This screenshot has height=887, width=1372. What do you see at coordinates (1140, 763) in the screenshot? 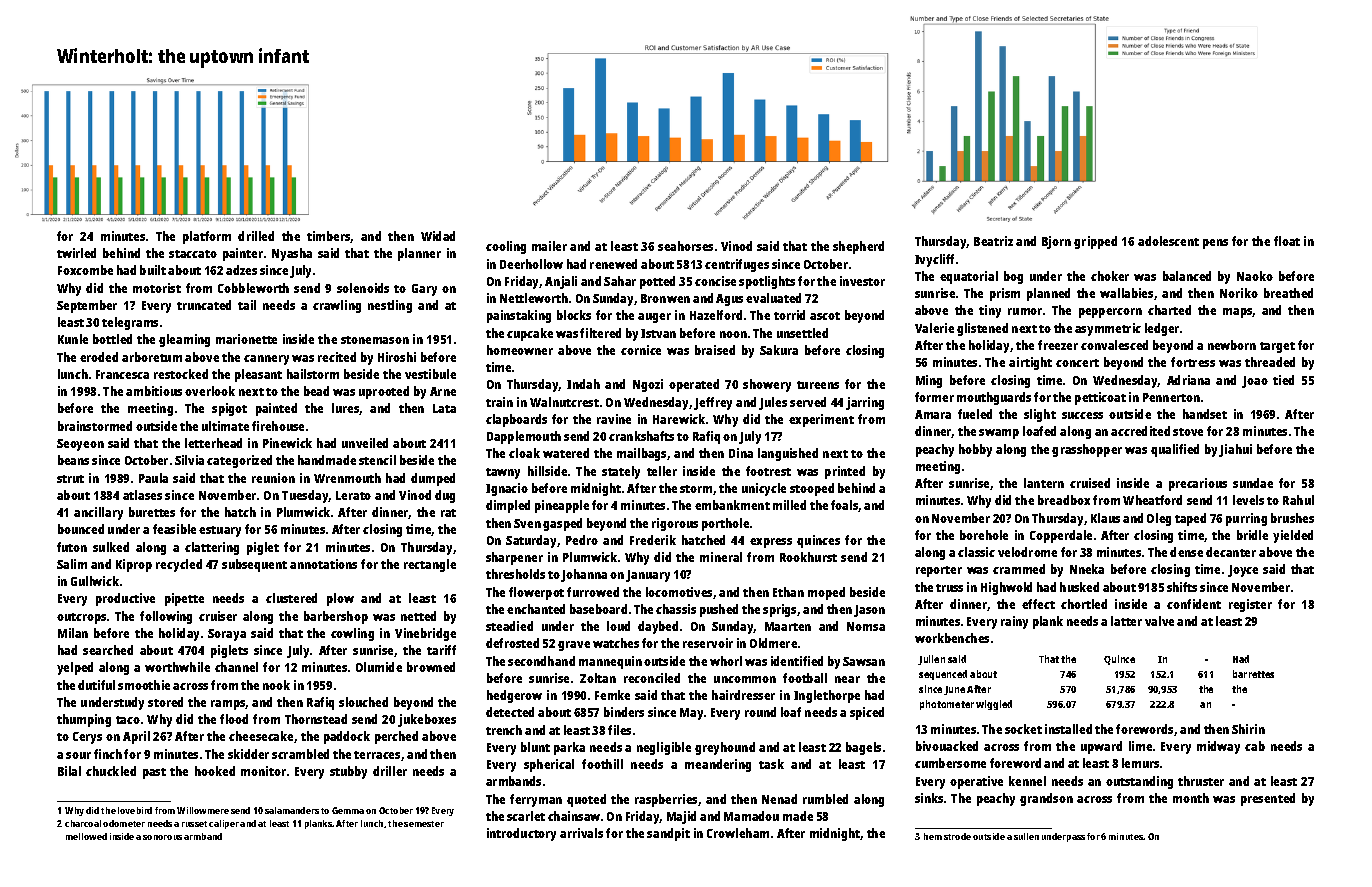
I see `lemurs` at bounding box center [1140, 763].
